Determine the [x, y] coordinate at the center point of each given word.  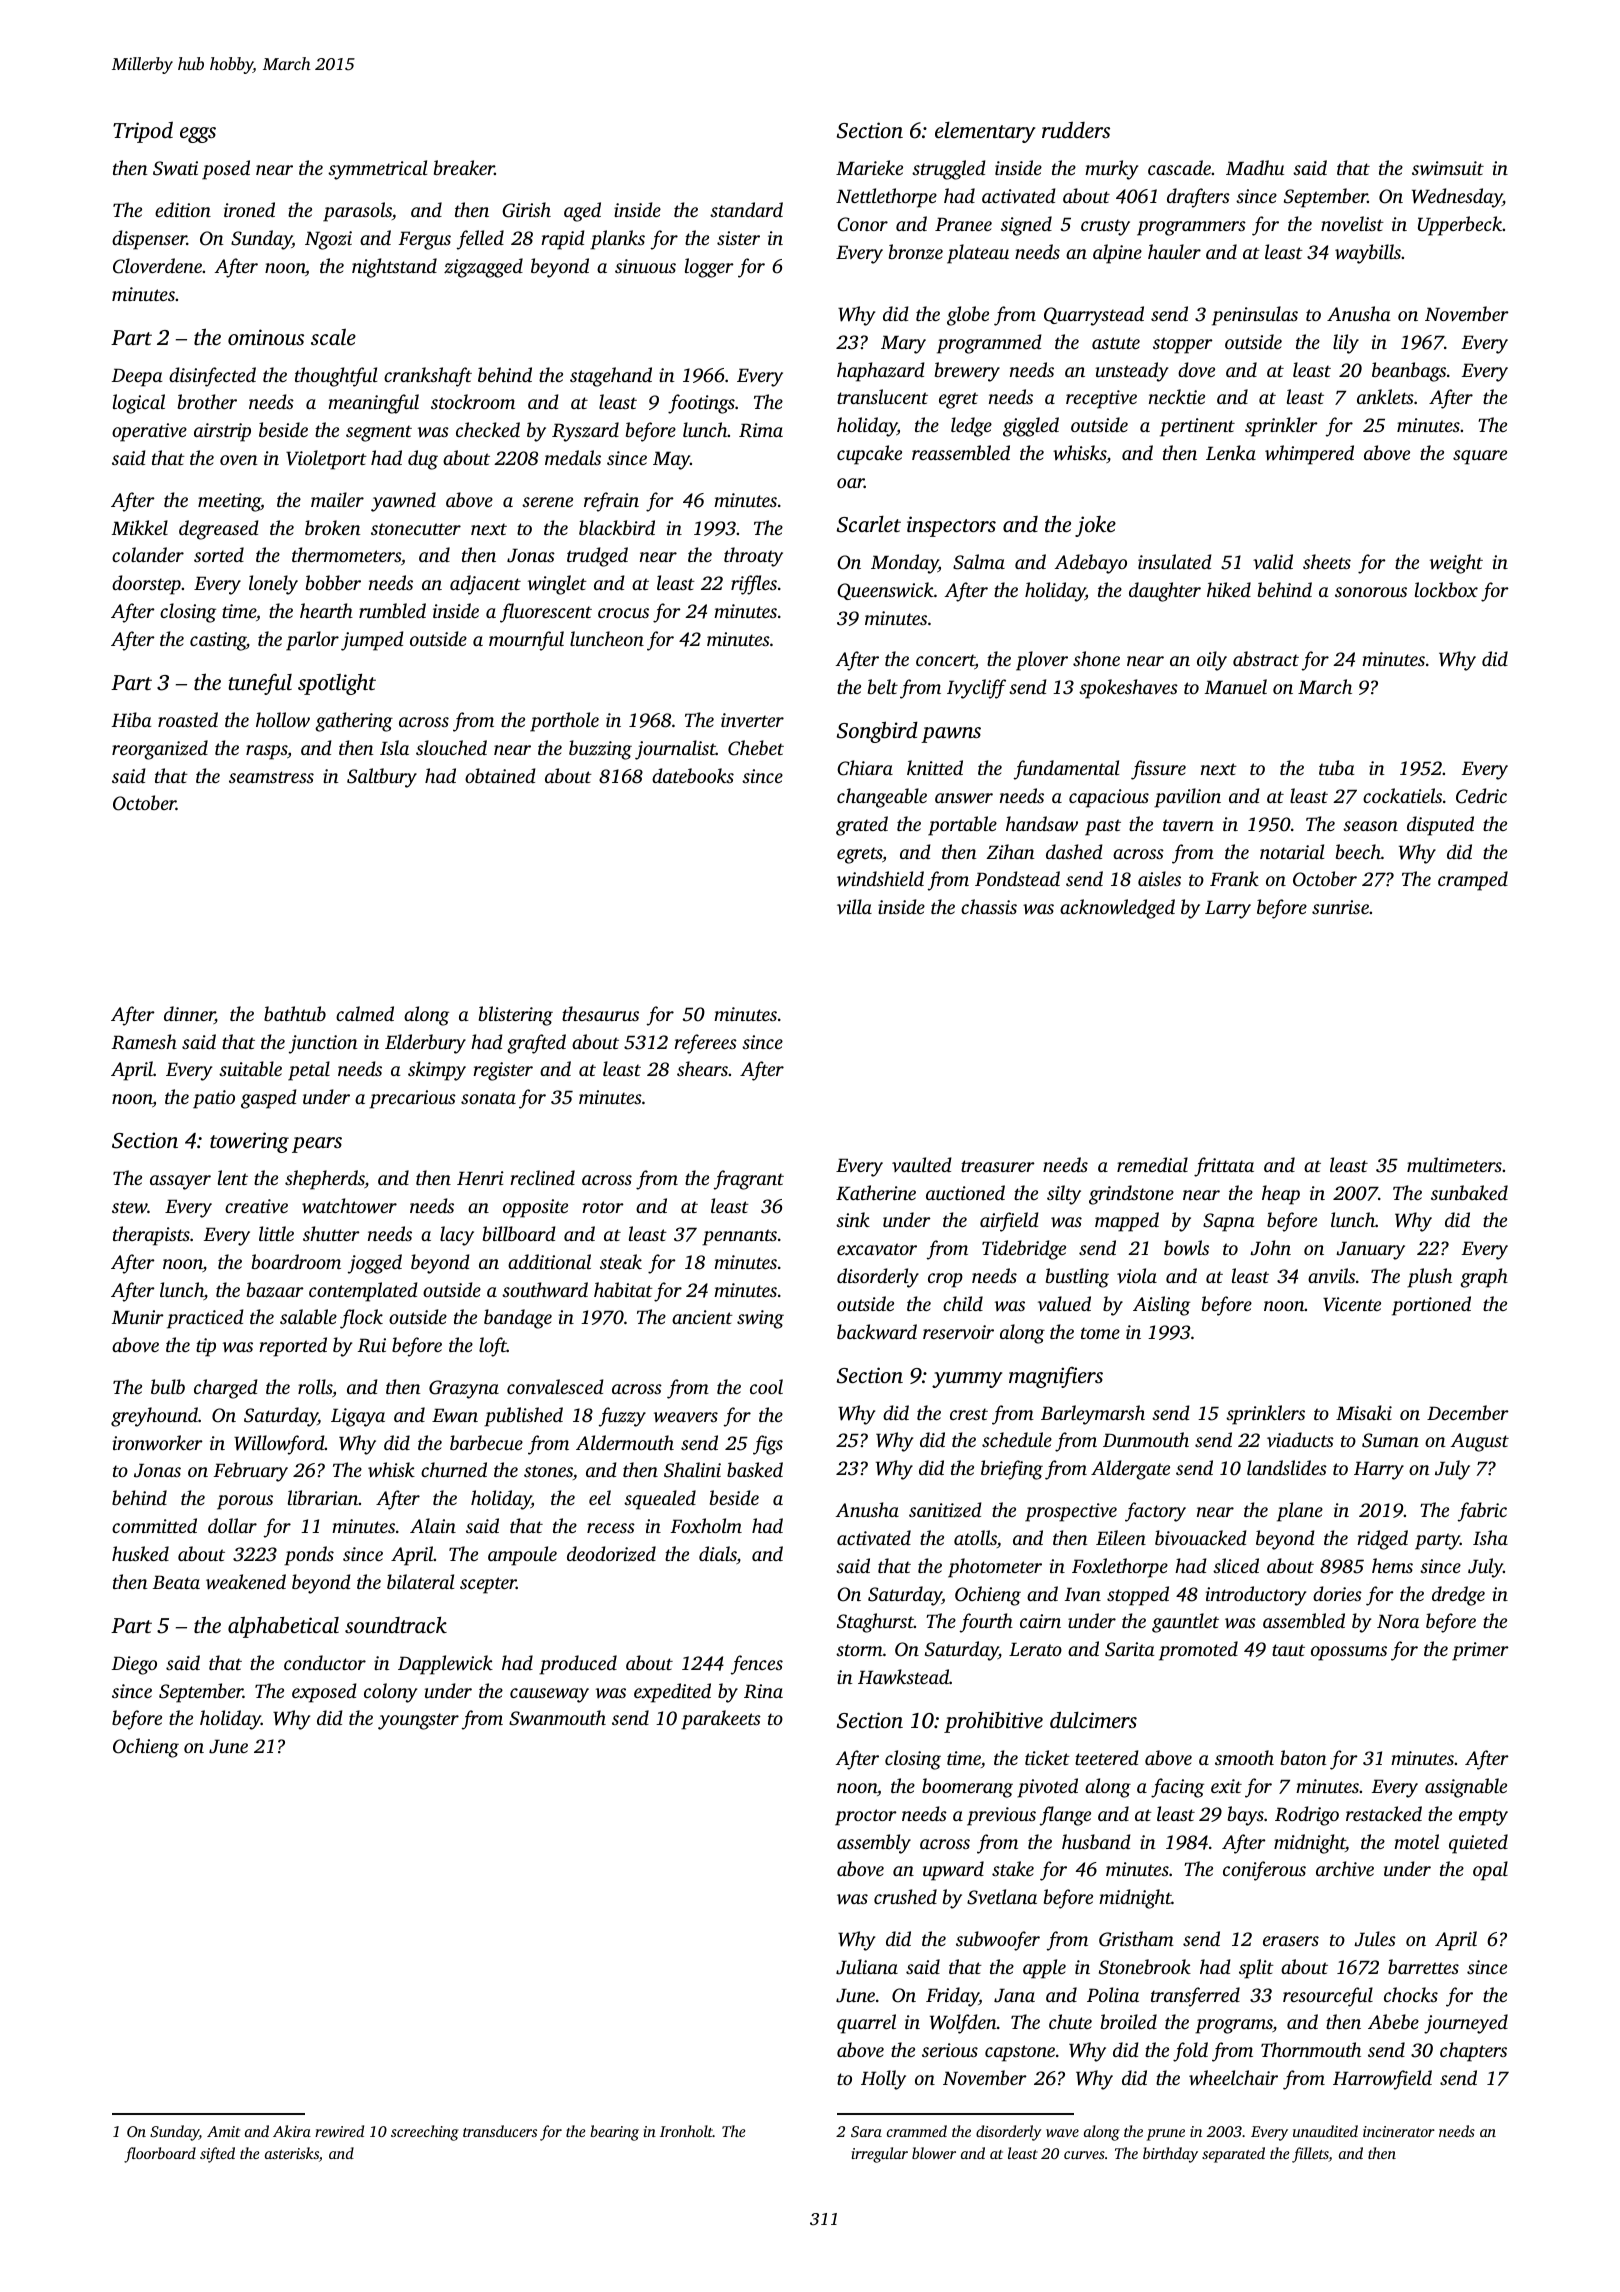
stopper [1183, 345]
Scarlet [869, 524]
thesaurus [600, 1013]
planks [617, 240]
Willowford [279, 1445]
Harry [1379, 1470]
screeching [425, 2133]
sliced [1236, 1565]
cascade [1179, 167]
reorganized [160, 750]
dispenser [149, 240]
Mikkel [140, 527]
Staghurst [875, 1623]
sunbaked [1469, 1192]
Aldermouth [625, 1442]
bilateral [421, 1581]
